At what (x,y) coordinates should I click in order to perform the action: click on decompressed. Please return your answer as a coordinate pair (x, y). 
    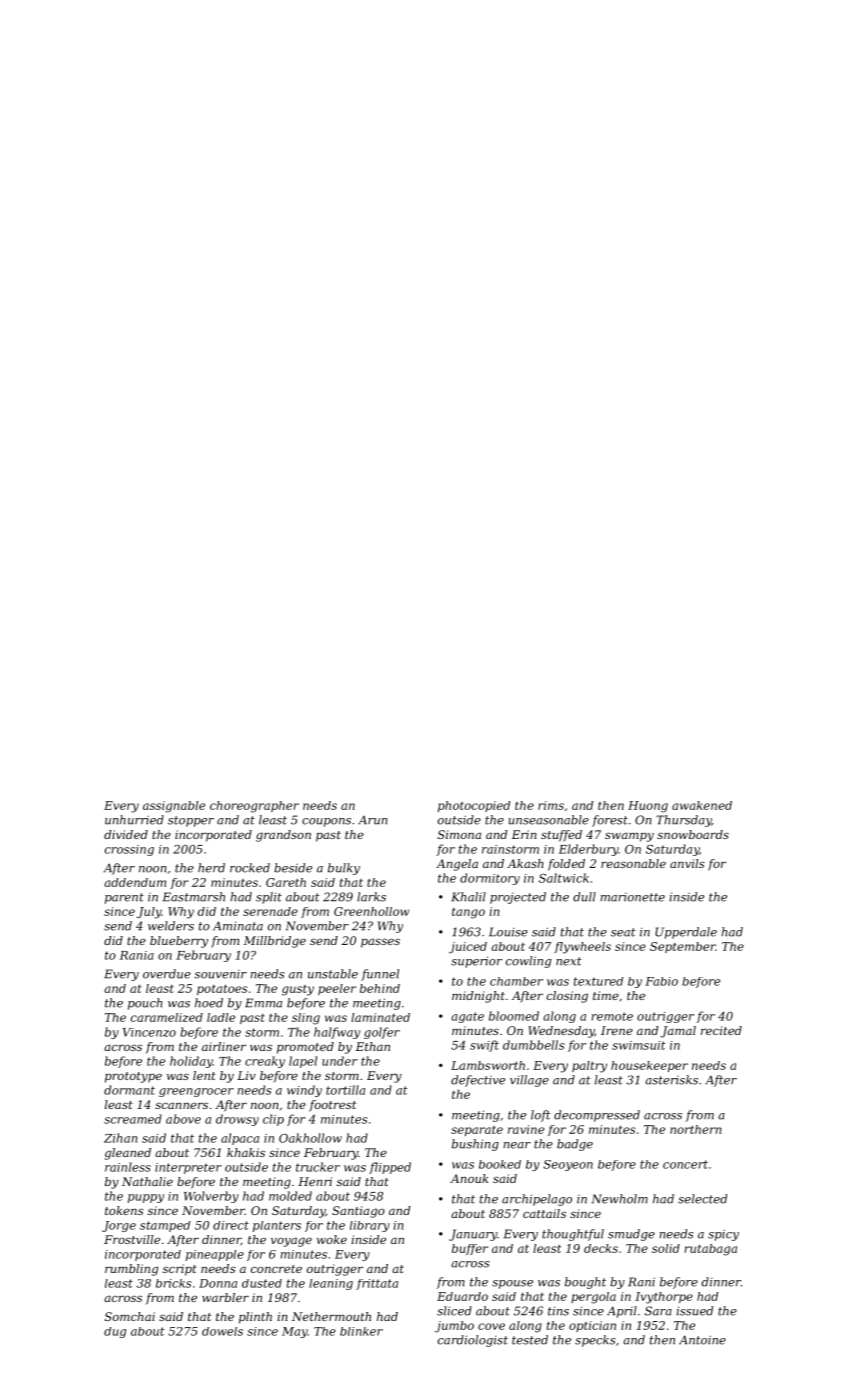
    Looking at the image, I should click on (597, 1116).
